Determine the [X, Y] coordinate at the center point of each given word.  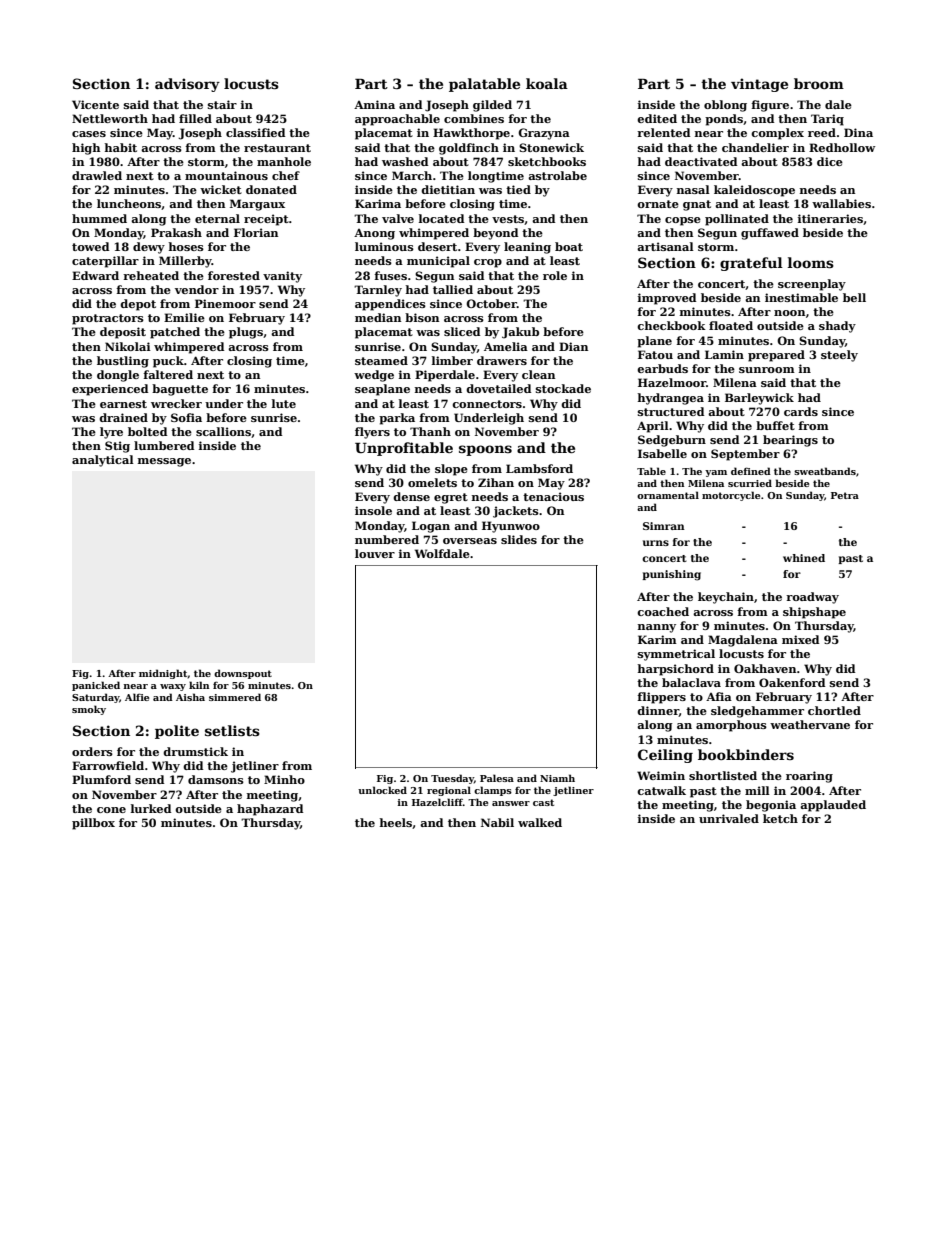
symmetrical [676, 655]
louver [375, 553]
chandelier [755, 147]
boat [569, 246]
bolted [148, 431]
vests [508, 219]
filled [195, 118]
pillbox [93, 824]
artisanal [665, 246]
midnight [163, 674]
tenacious [553, 496]
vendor [197, 289]
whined [804, 558]
